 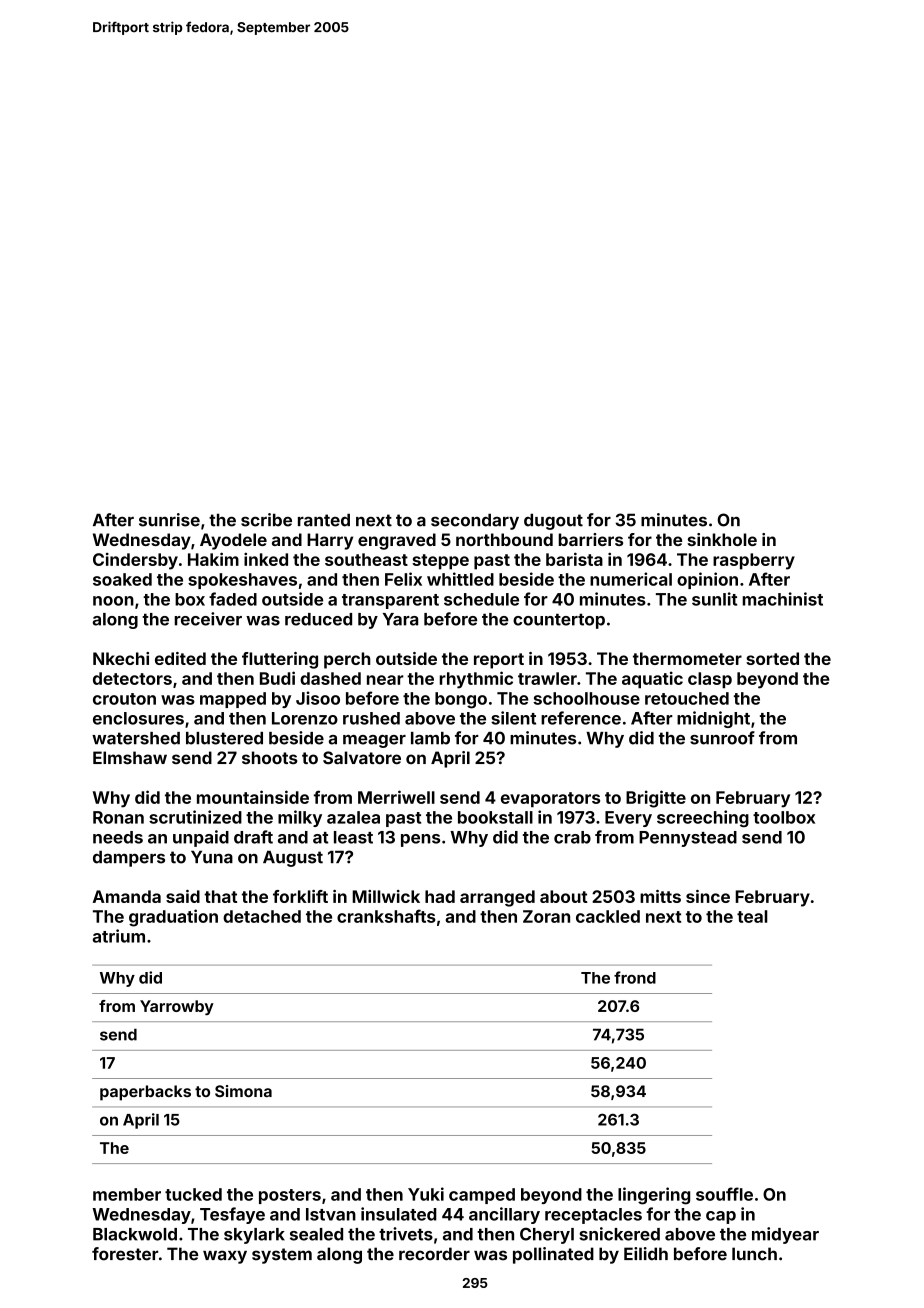 What do you see at coordinates (385, 680) in the document?
I see `near` at bounding box center [385, 680].
